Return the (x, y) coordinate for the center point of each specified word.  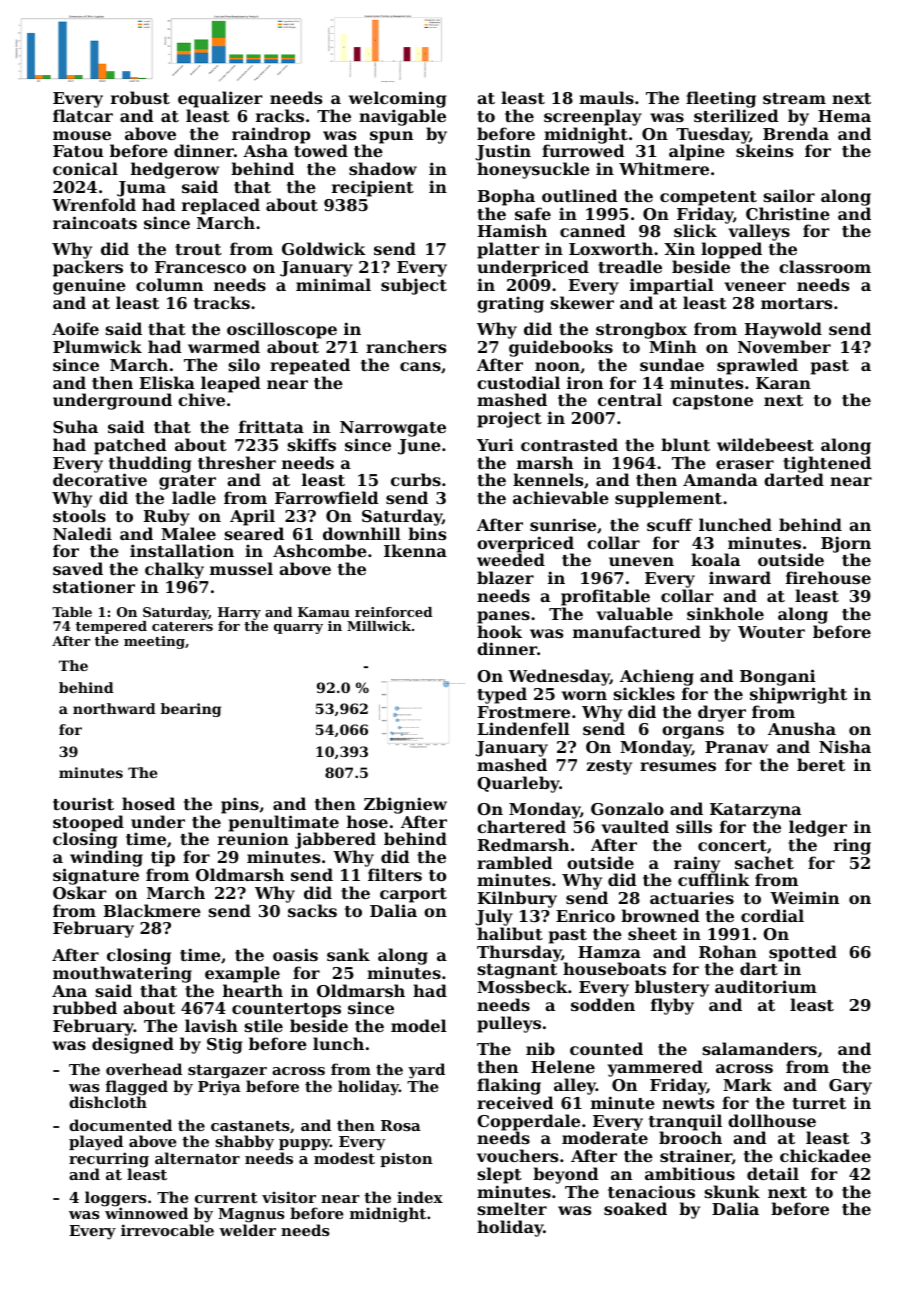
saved (78, 568)
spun (391, 137)
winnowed (146, 1213)
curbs (416, 479)
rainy (698, 865)
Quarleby (518, 784)
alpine (697, 152)
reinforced (393, 612)
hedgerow (175, 170)
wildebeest (765, 444)
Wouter (771, 632)
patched (130, 446)
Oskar (80, 892)
